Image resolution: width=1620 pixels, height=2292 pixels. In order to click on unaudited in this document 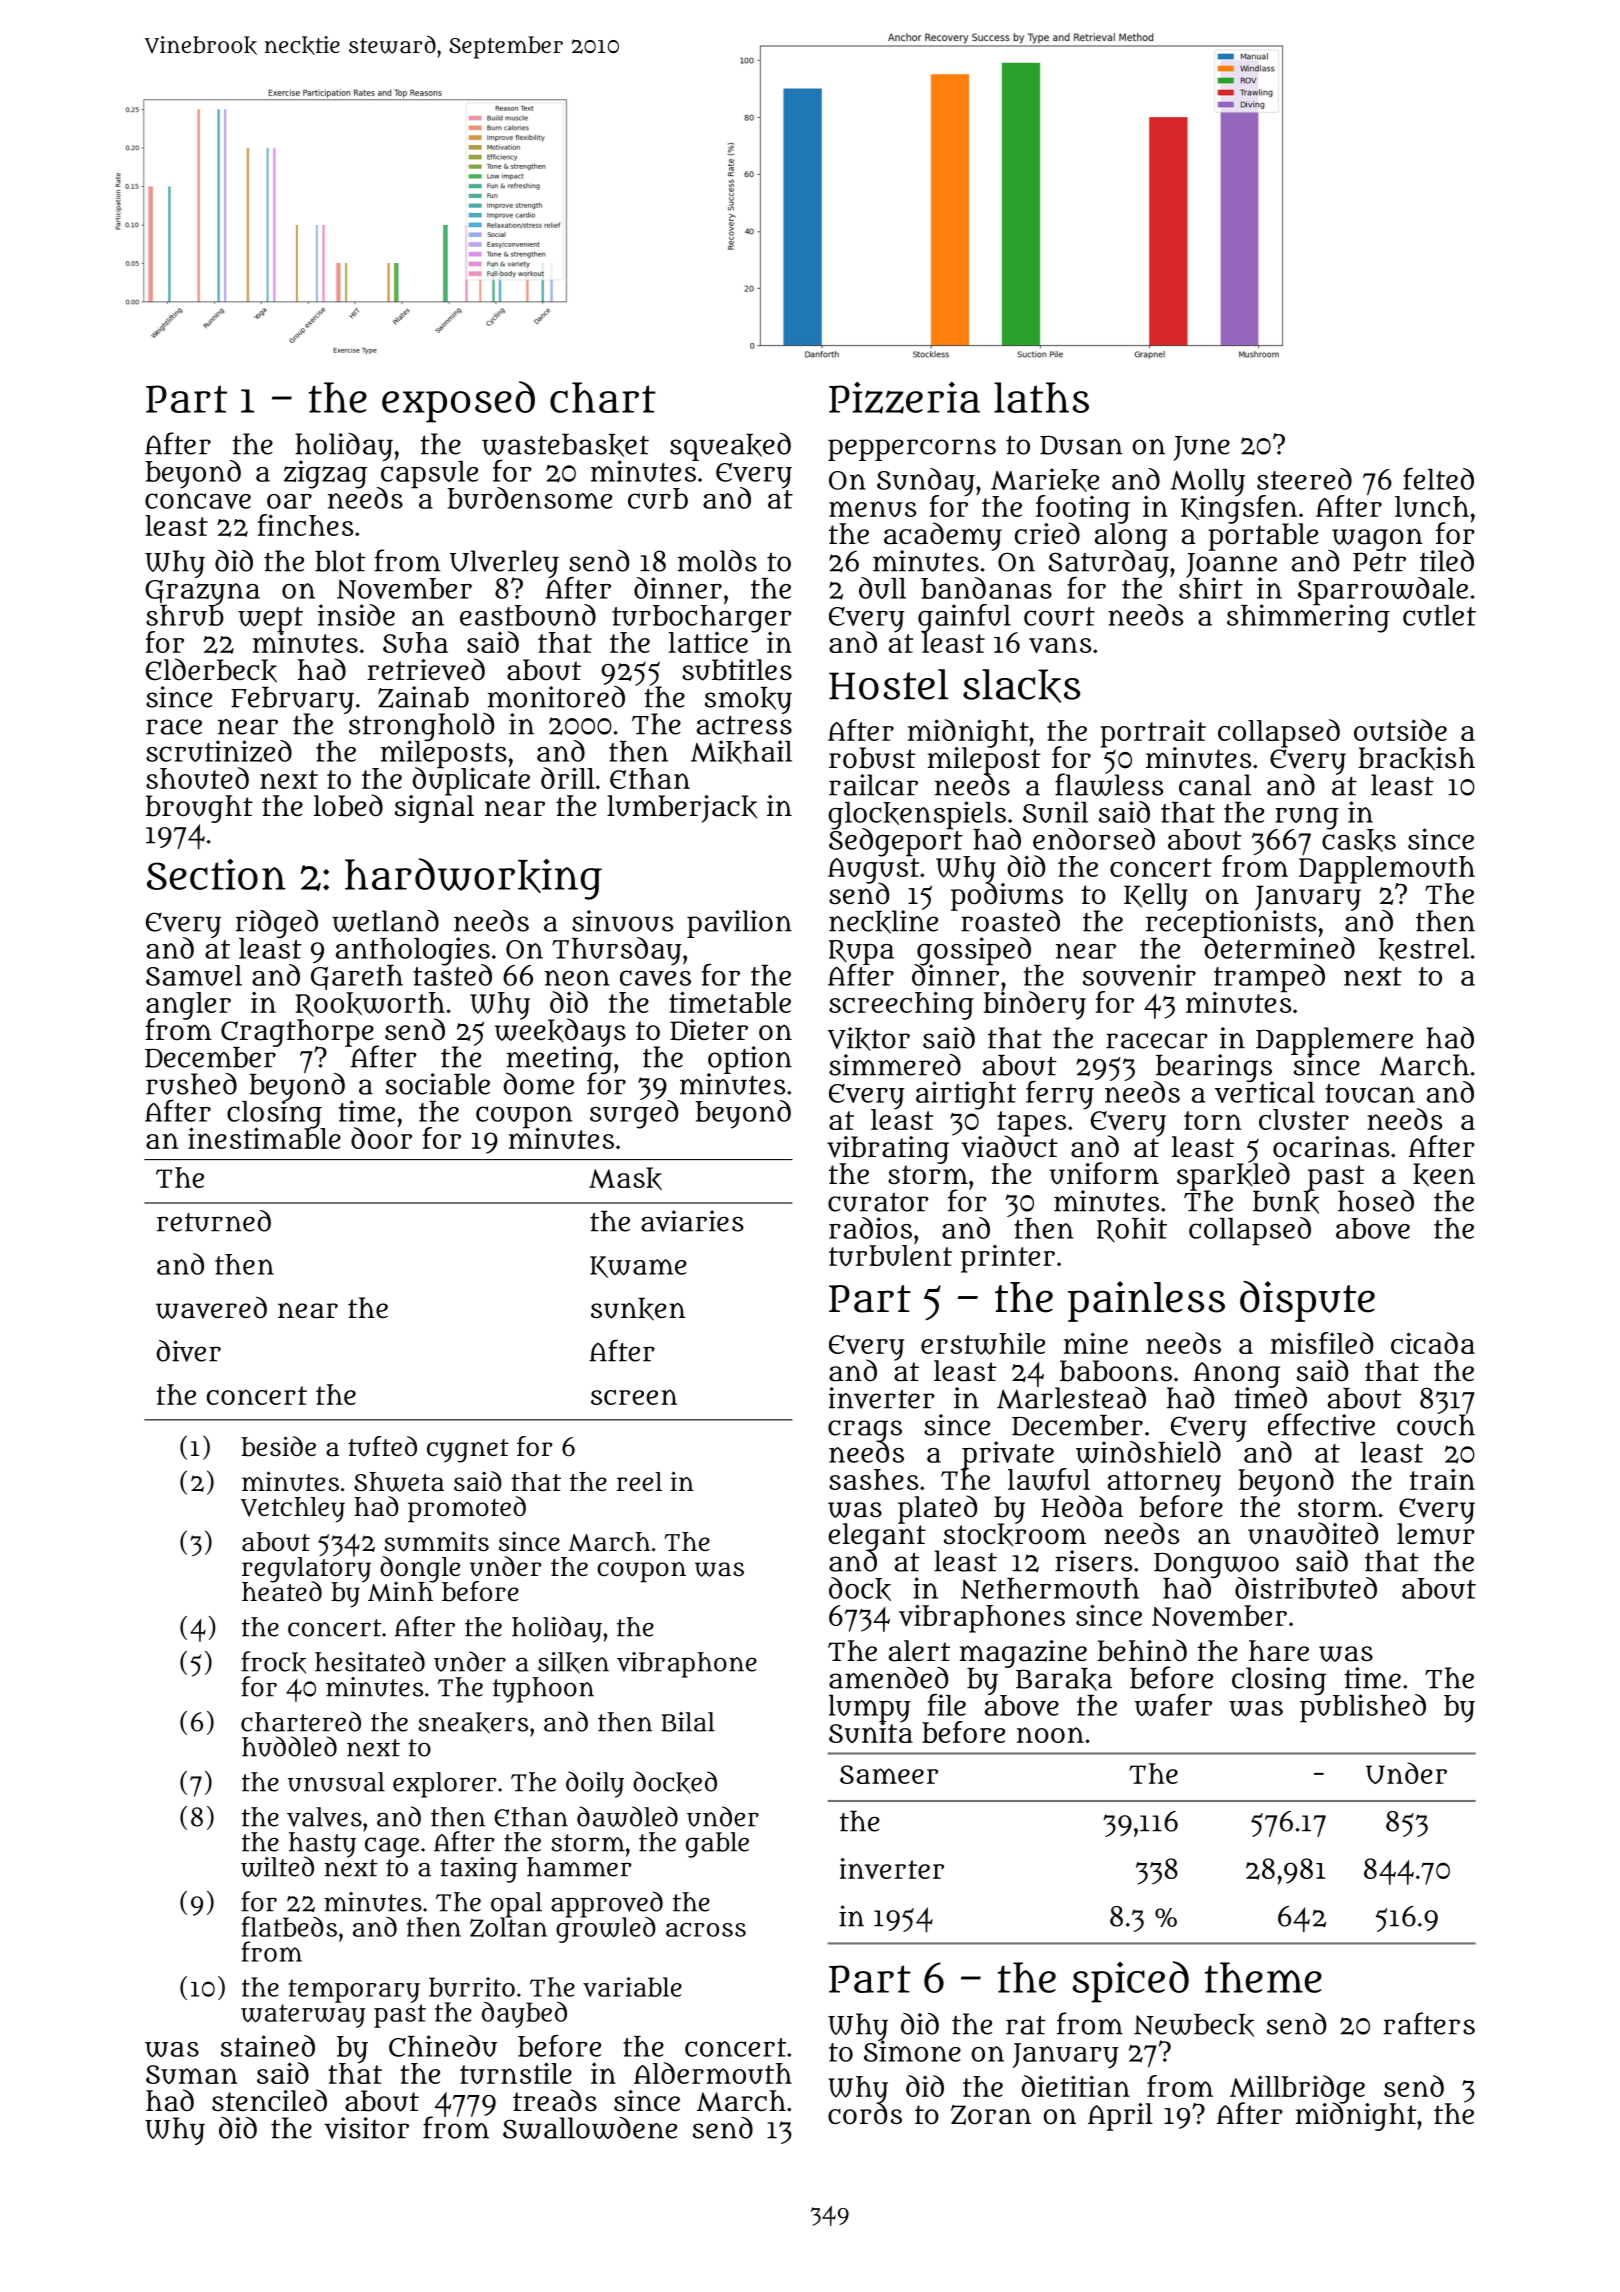, I will do `click(1313, 1533)`.
